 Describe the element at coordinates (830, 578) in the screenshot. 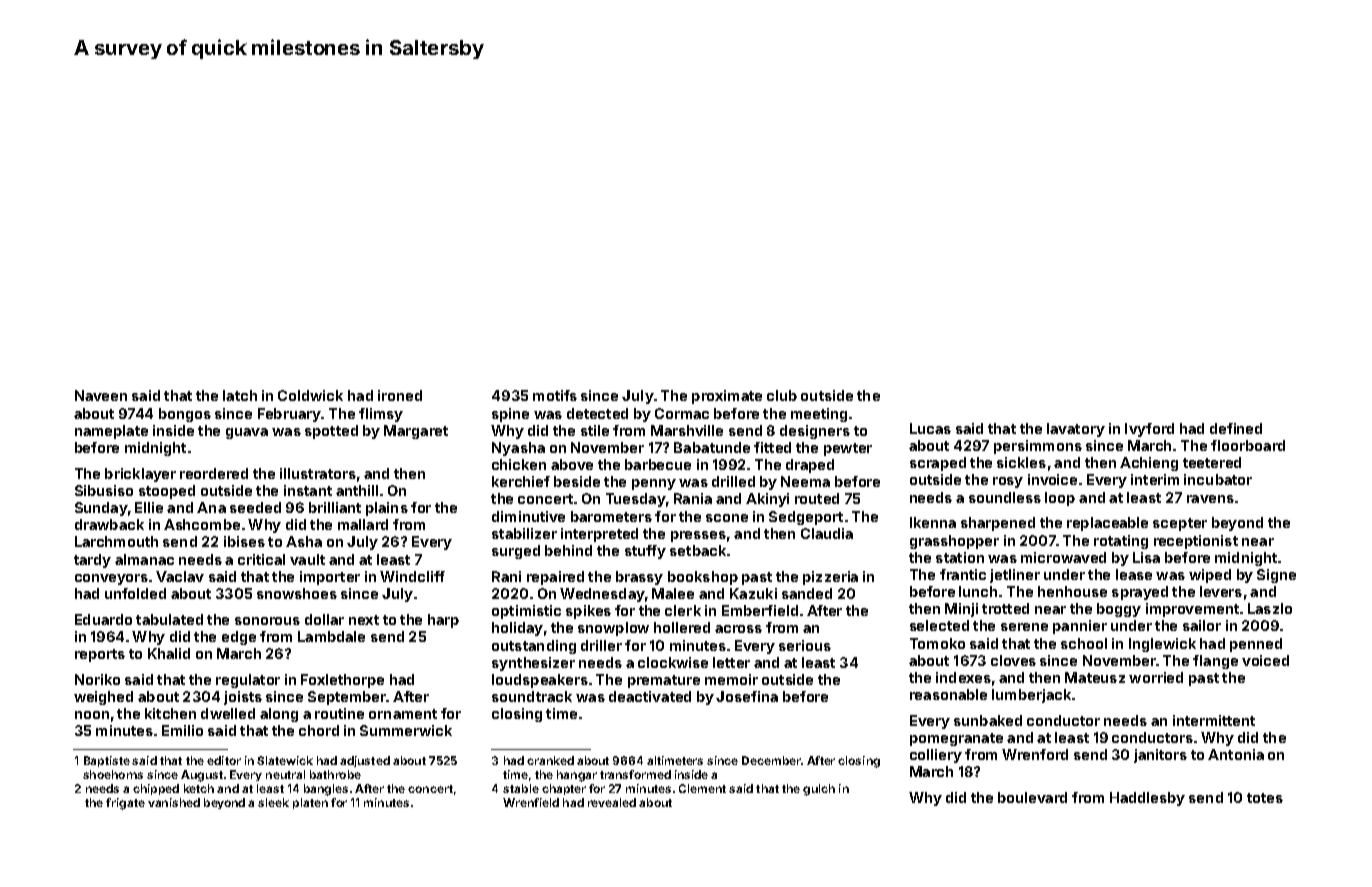

I see `pizzeria` at that location.
